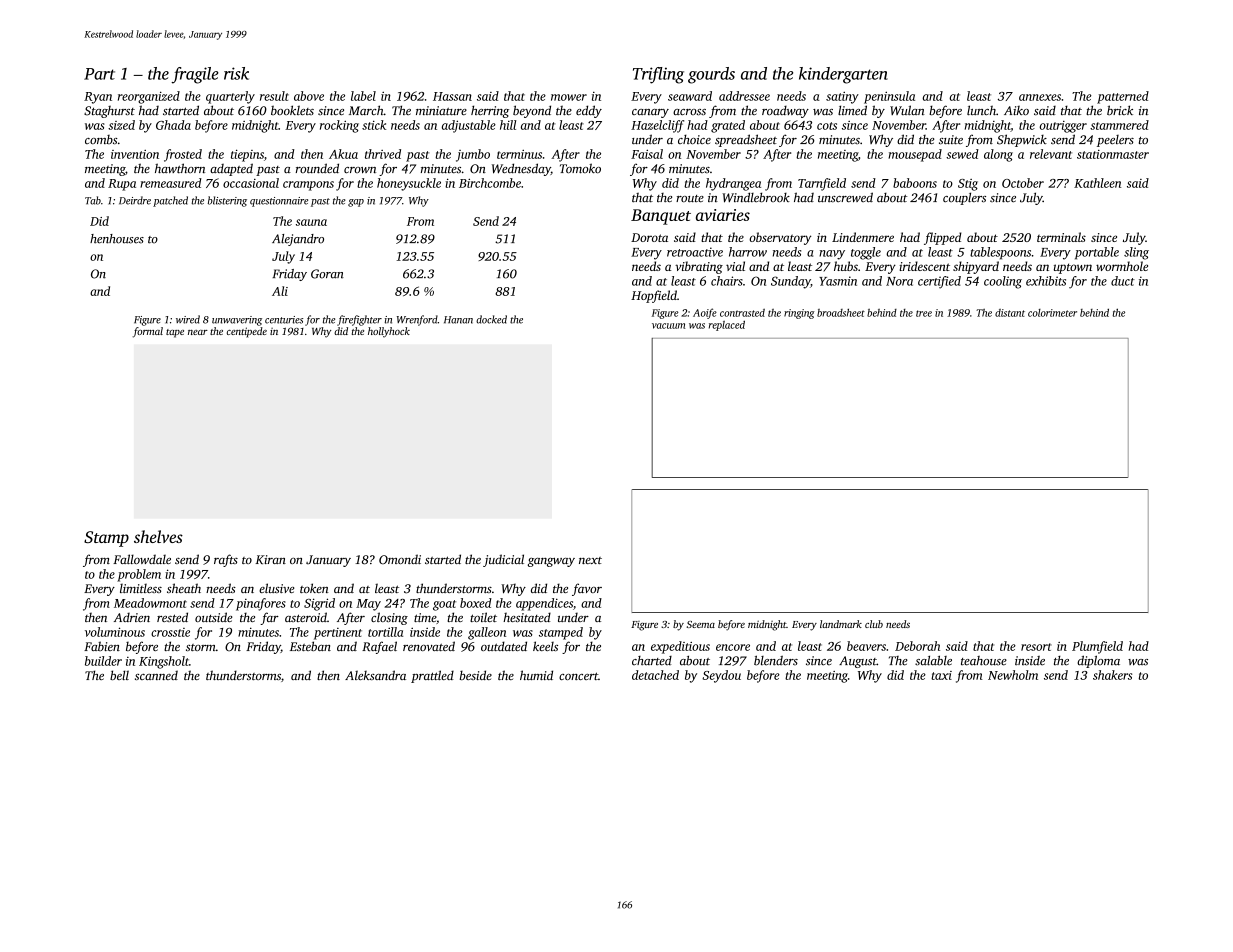 Image resolution: width=1233 pixels, height=952 pixels. What do you see at coordinates (941, 675) in the document?
I see `taxi` at bounding box center [941, 675].
